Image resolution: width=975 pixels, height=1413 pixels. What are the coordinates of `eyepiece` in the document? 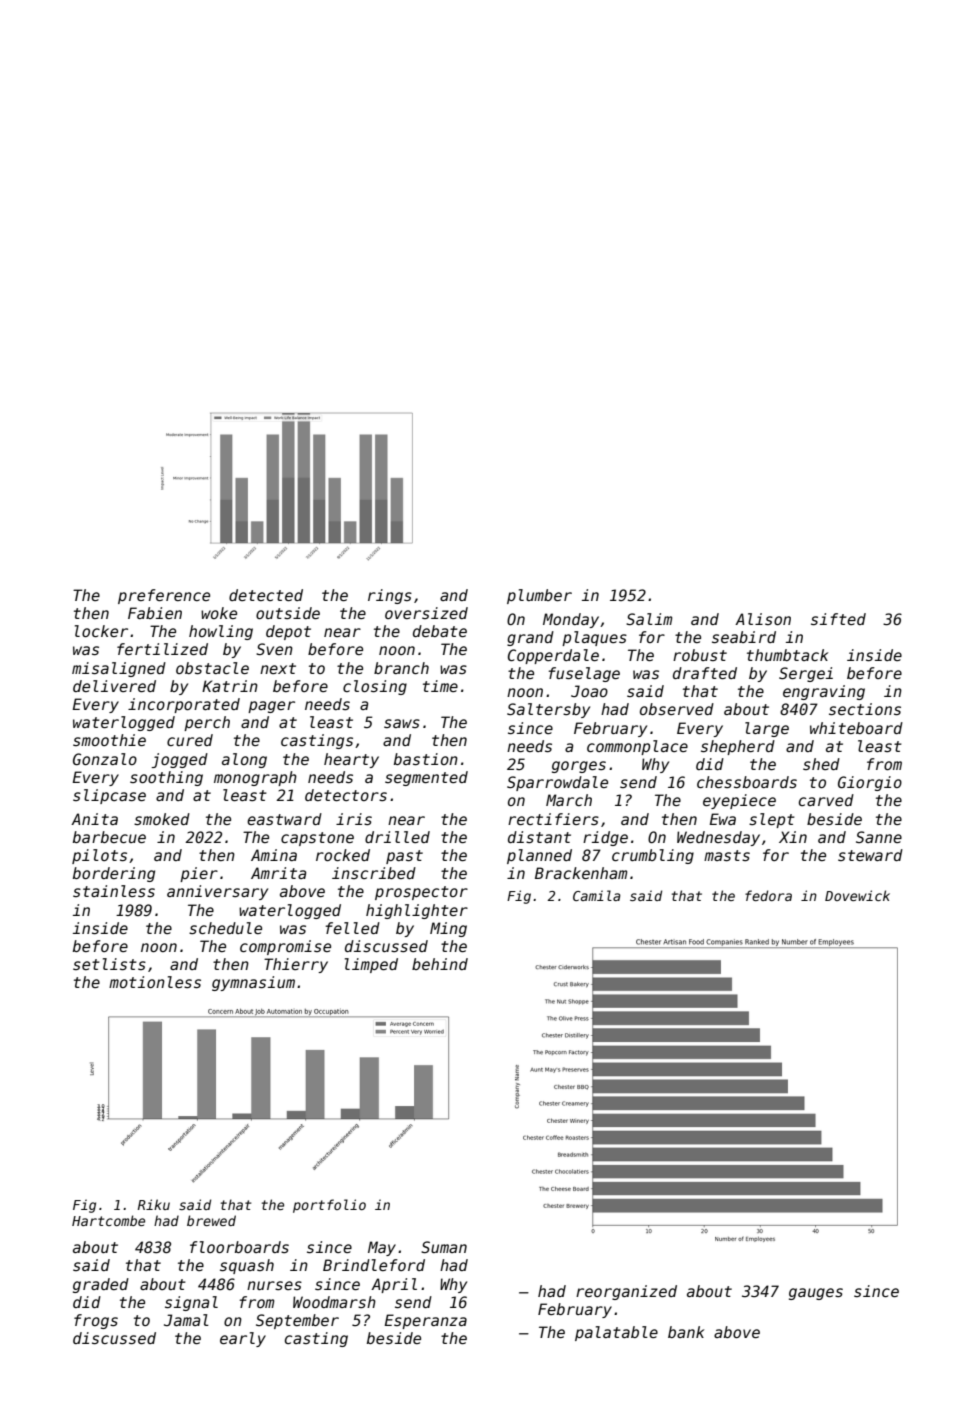 It's located at (739, 801).
